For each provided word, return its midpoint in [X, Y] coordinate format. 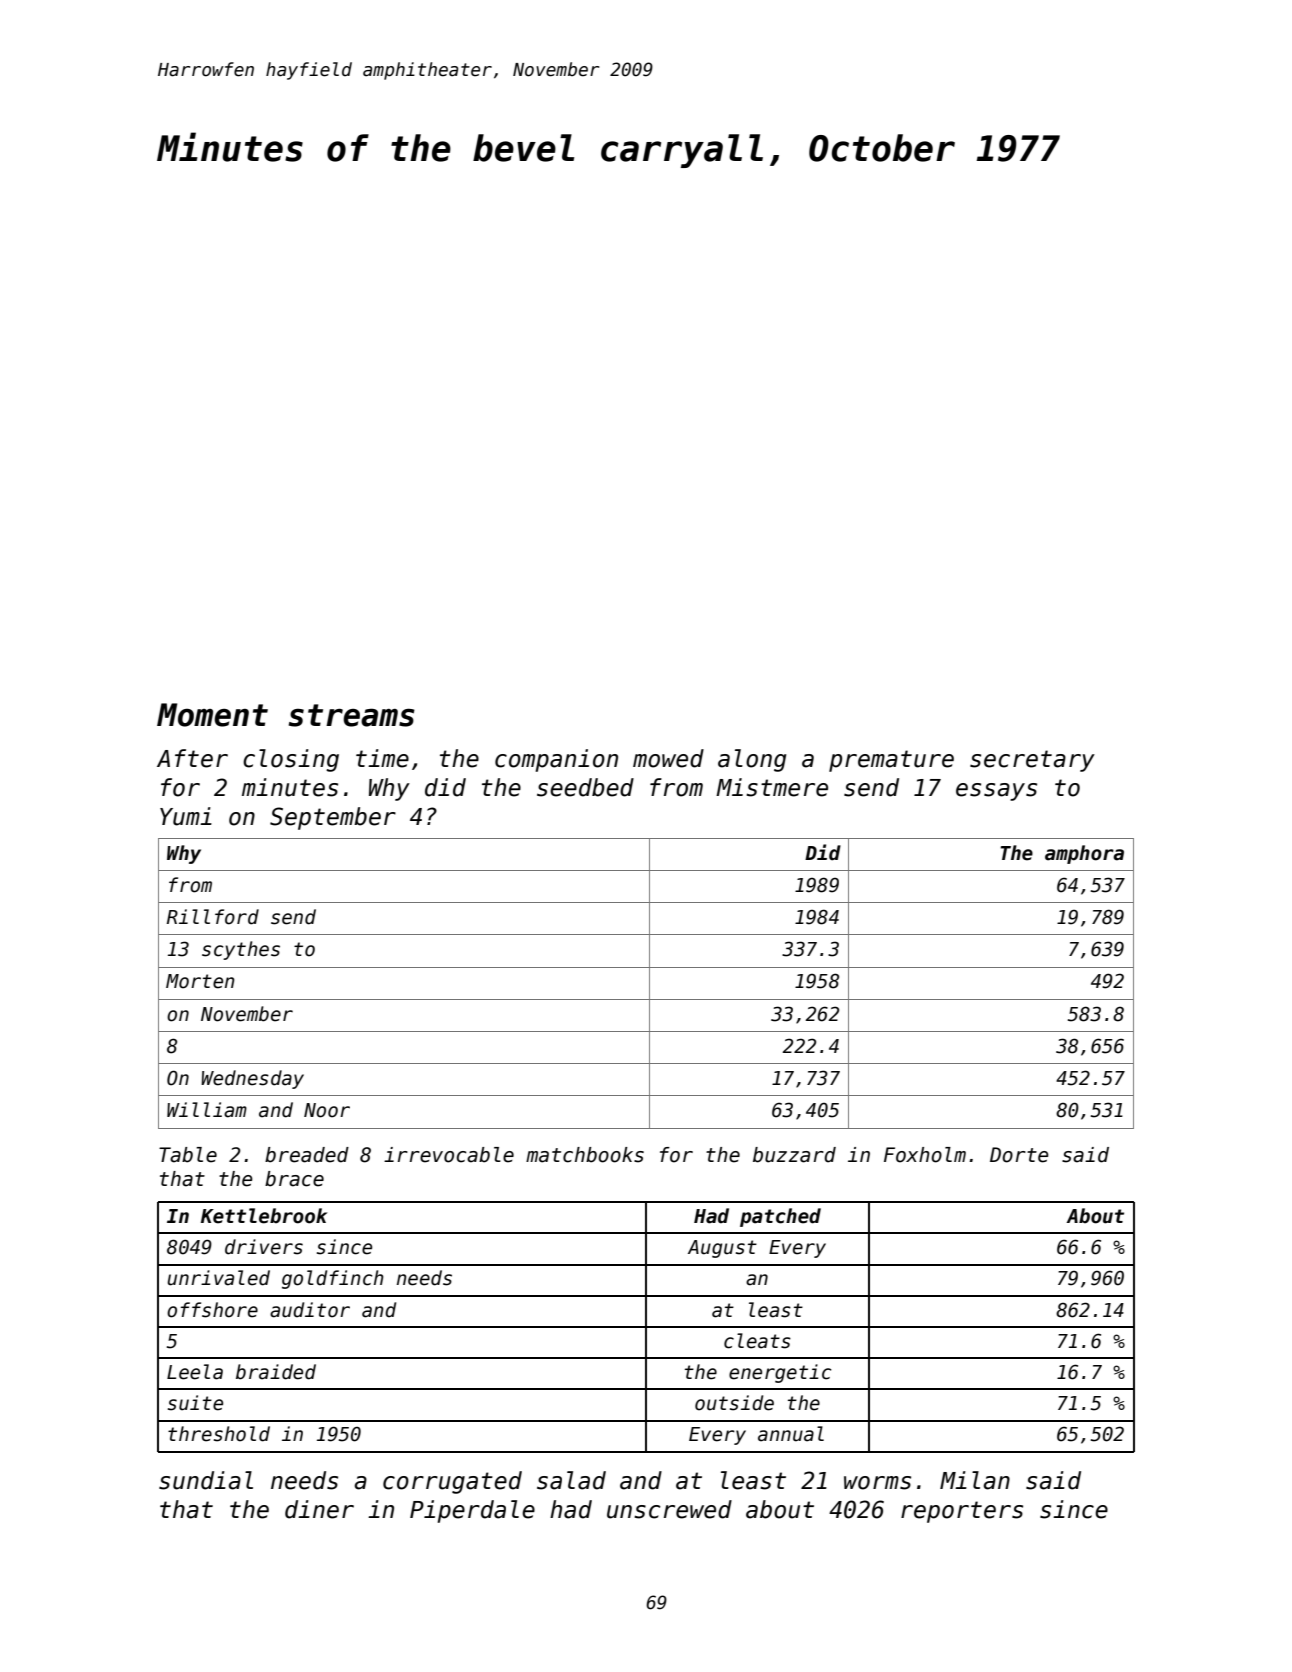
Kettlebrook [264, 1216]
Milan [975, 1480]
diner [319, 1509]
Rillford [213, 917]
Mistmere [772, 787]
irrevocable [449, 1155]
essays [996, 792]
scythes [241, 950]
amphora [1084, 854]
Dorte [1019, 1155]
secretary [1032, 761]
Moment [212, 715]
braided [276, 1372]
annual [791, 1434]
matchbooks [585, 1155]
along [752, 760]
